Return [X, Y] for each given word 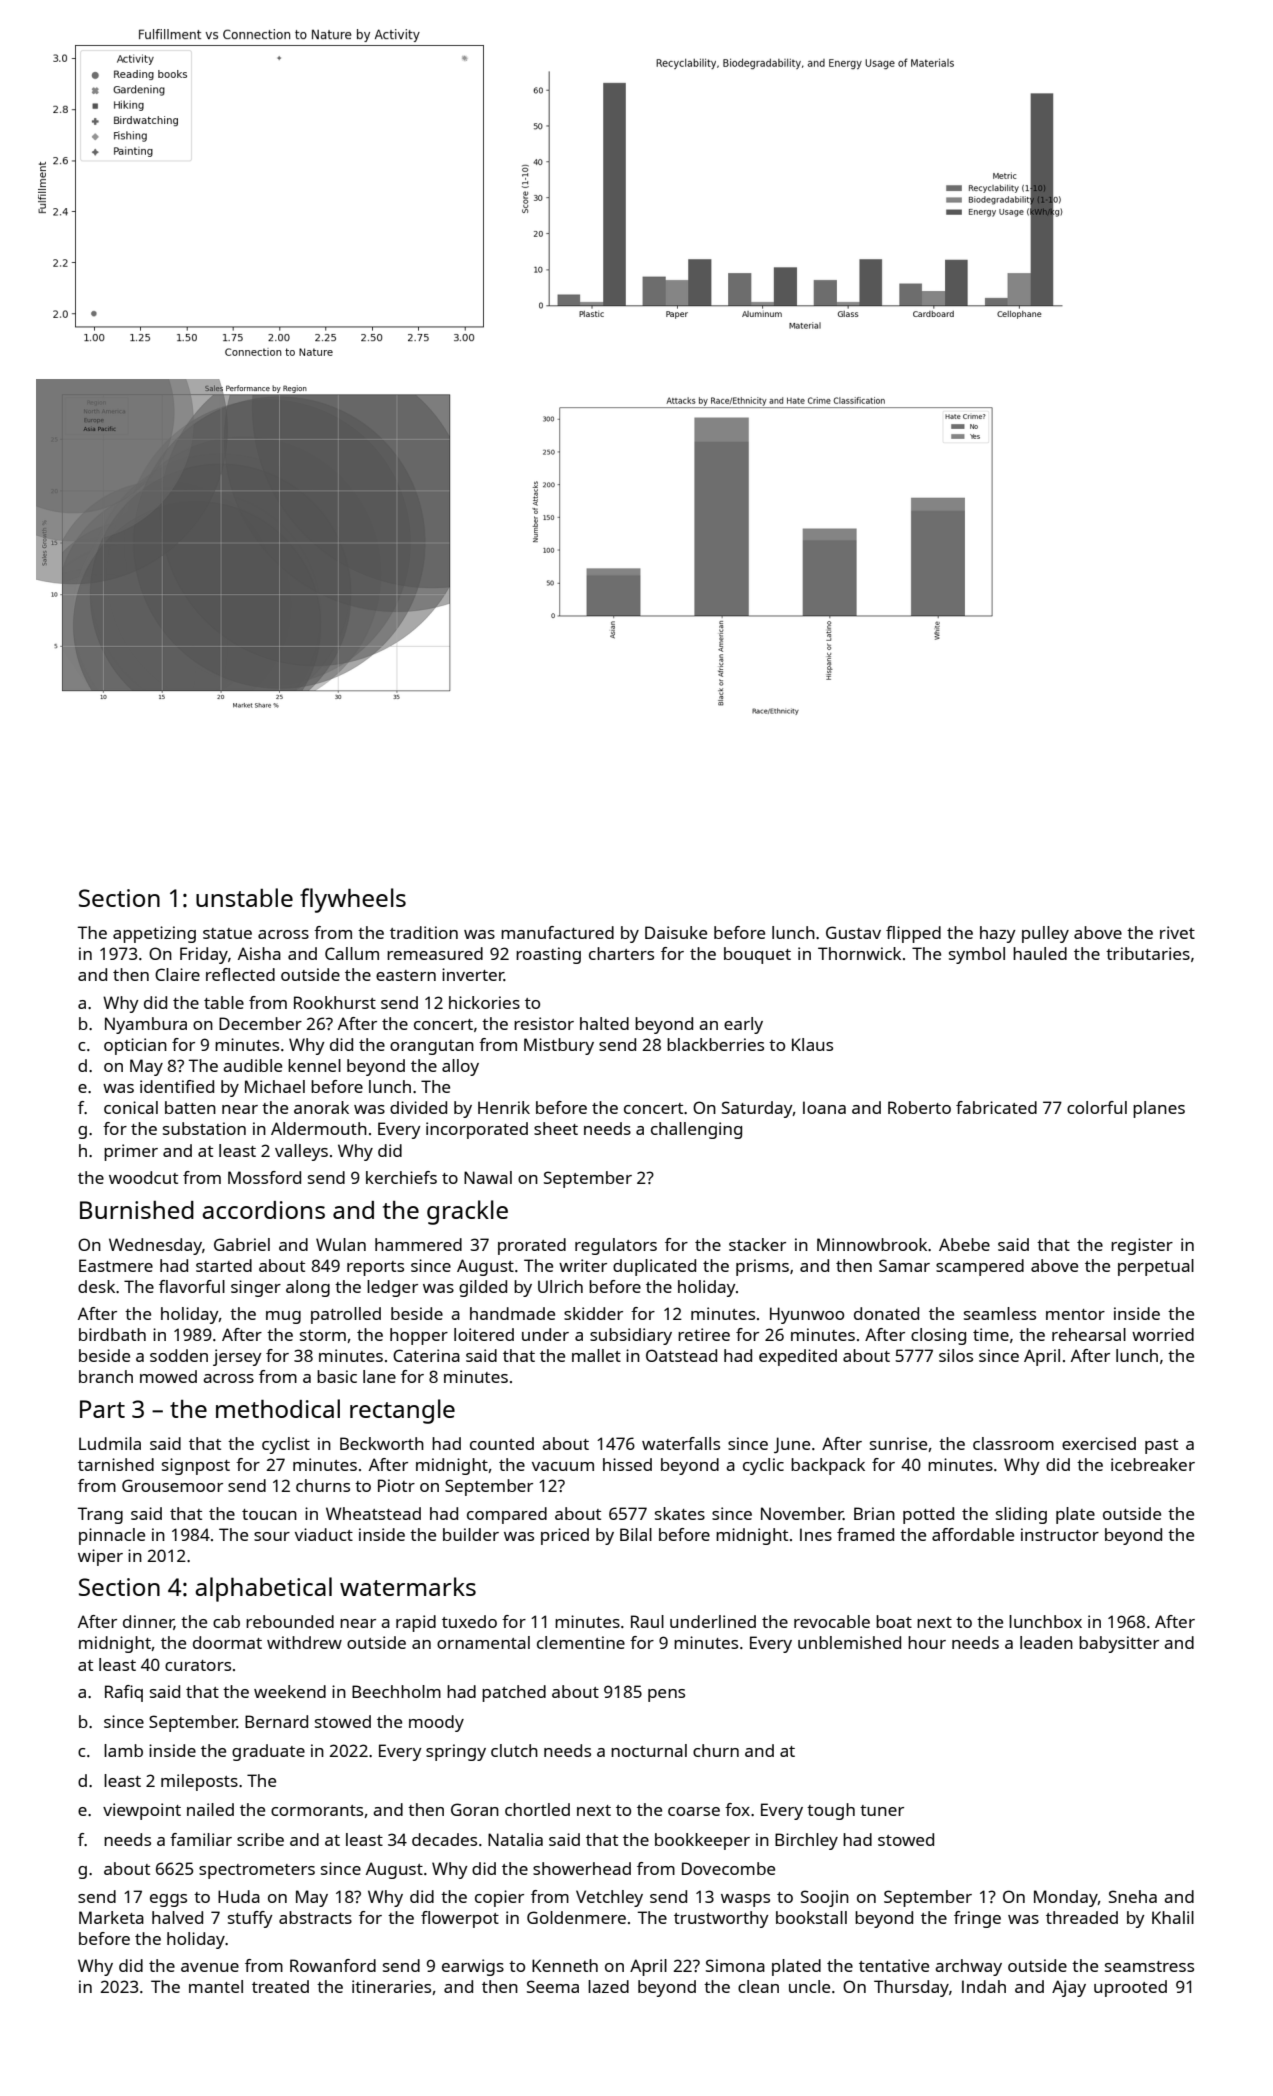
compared [507, 1515]
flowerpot [460, 1919]
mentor [1075, 1314]
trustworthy [721, 1919]
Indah [984, 1986]
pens [666, 1695]
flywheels [353, 900]
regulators [616, 1246]
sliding [1021, 1515]
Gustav [853, 932]
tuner [882, 1810]
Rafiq [124, 1693]
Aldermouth [319, 1128]
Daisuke [676, 932]
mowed [168, 1376]
